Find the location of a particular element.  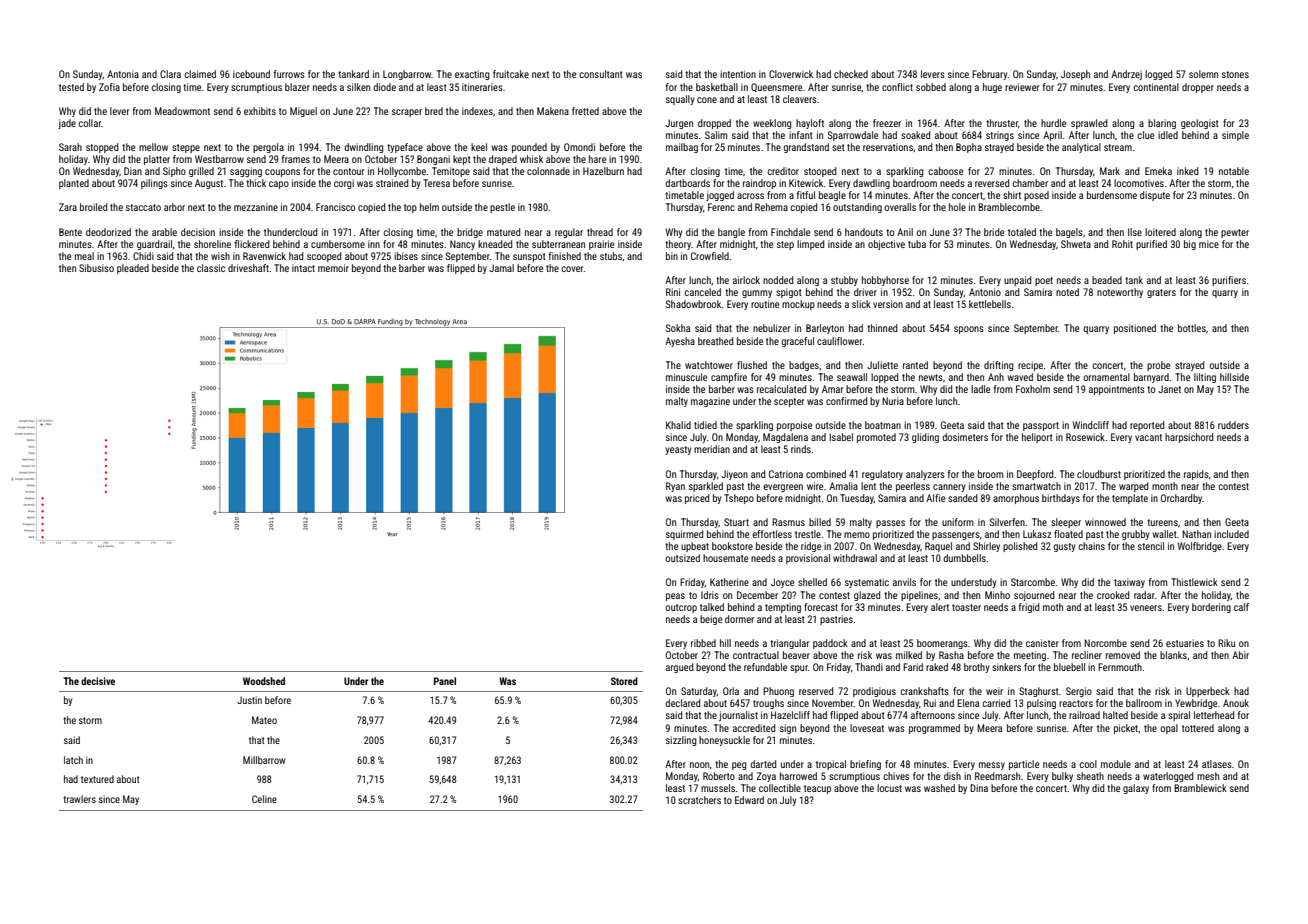

minuscule is located at coordinates (686, 377).
